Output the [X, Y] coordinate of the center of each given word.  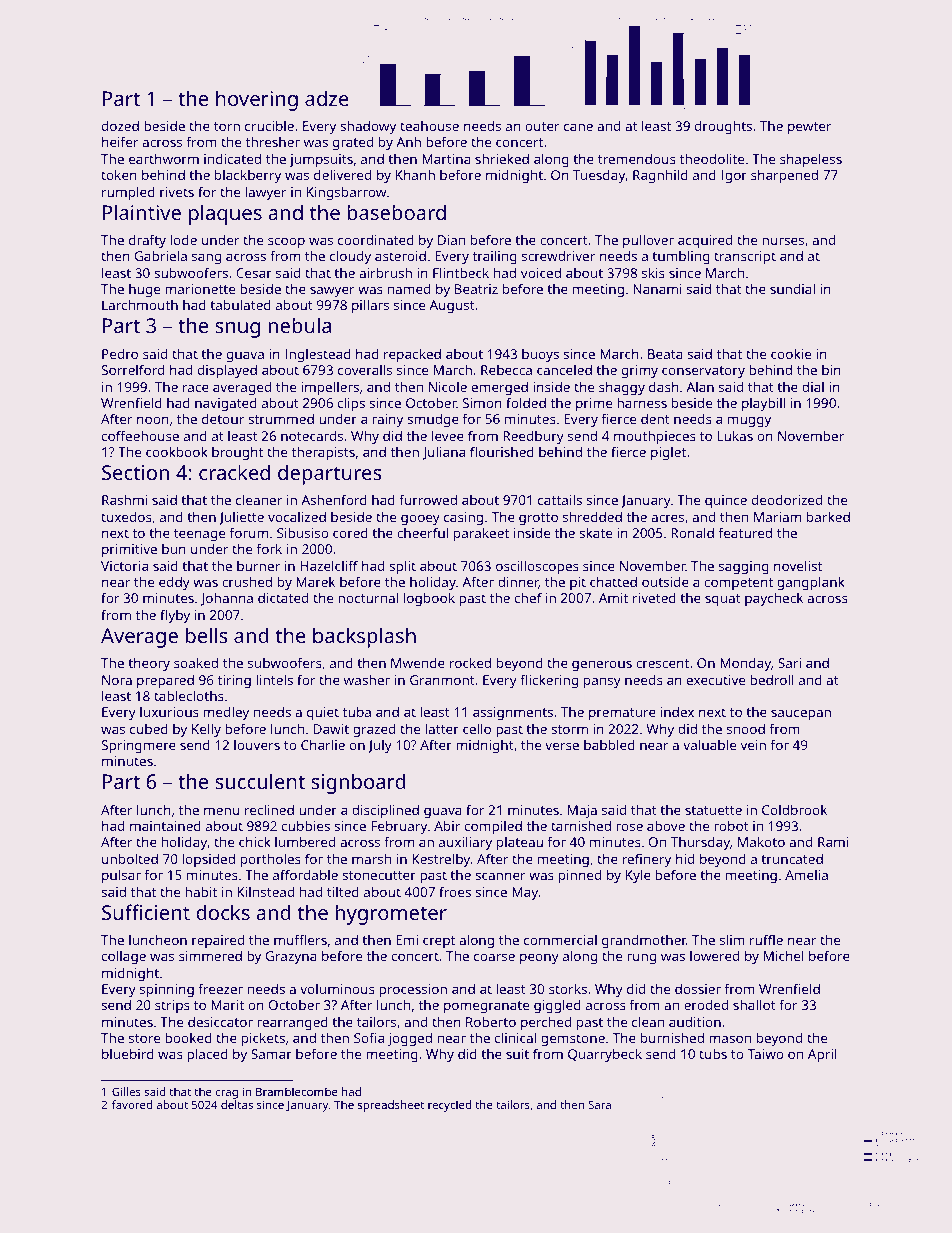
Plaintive [142, 212]
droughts [723, 127]
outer [542, 126]
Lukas [735, 435]
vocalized [297, 516]
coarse [494, 957]
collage [124, 957]
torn [227, 126]
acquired [705, 241]
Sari [789, 663]
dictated [283, 597]
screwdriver [558, 255]
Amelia [806, 875]
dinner [518, 582]
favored [132, 1104]
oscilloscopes [537, 567]
